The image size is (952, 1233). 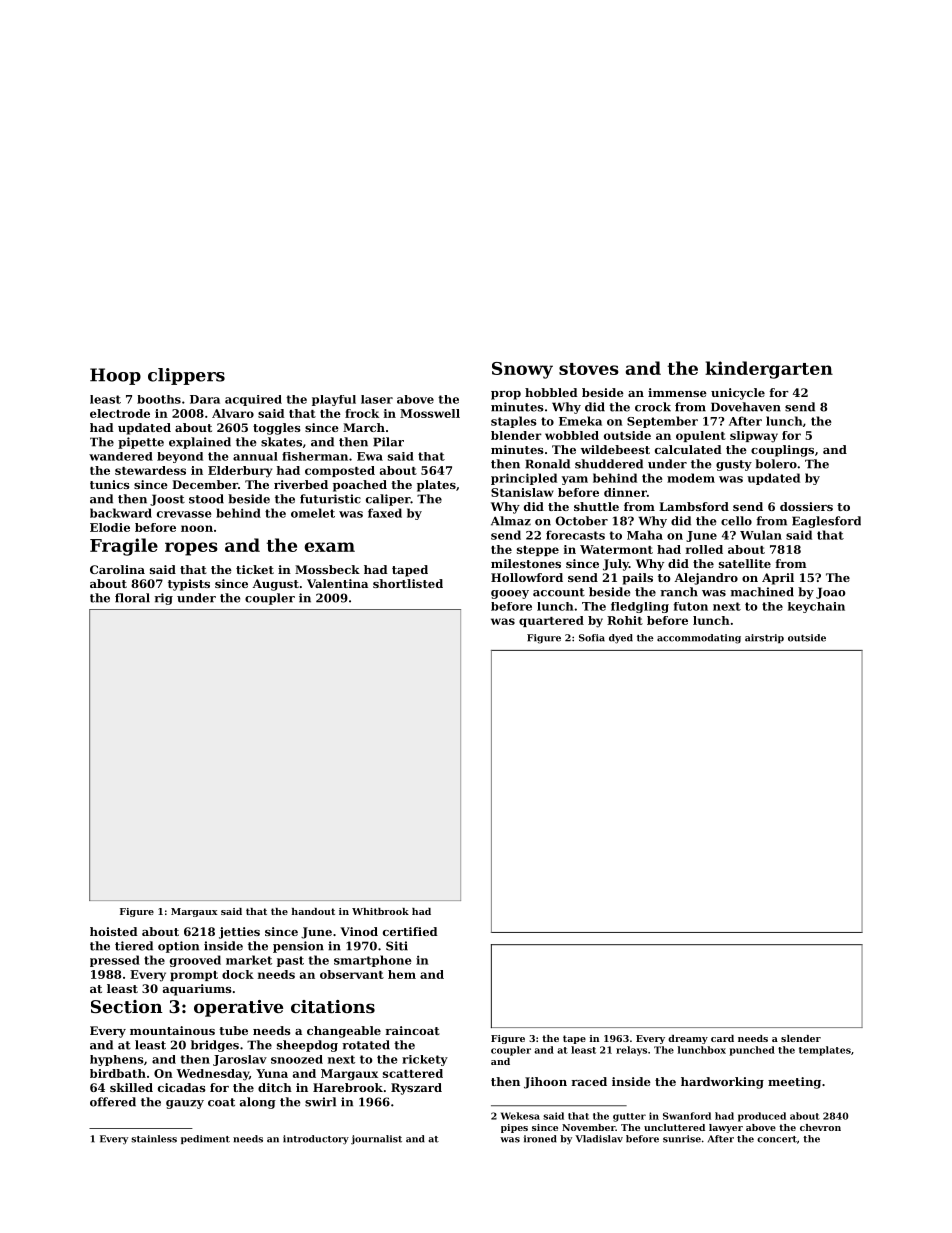 What do you see at coordinates (801, 1038) in the screenshot?
I see `slender` at bounding box center [801, 1038].
